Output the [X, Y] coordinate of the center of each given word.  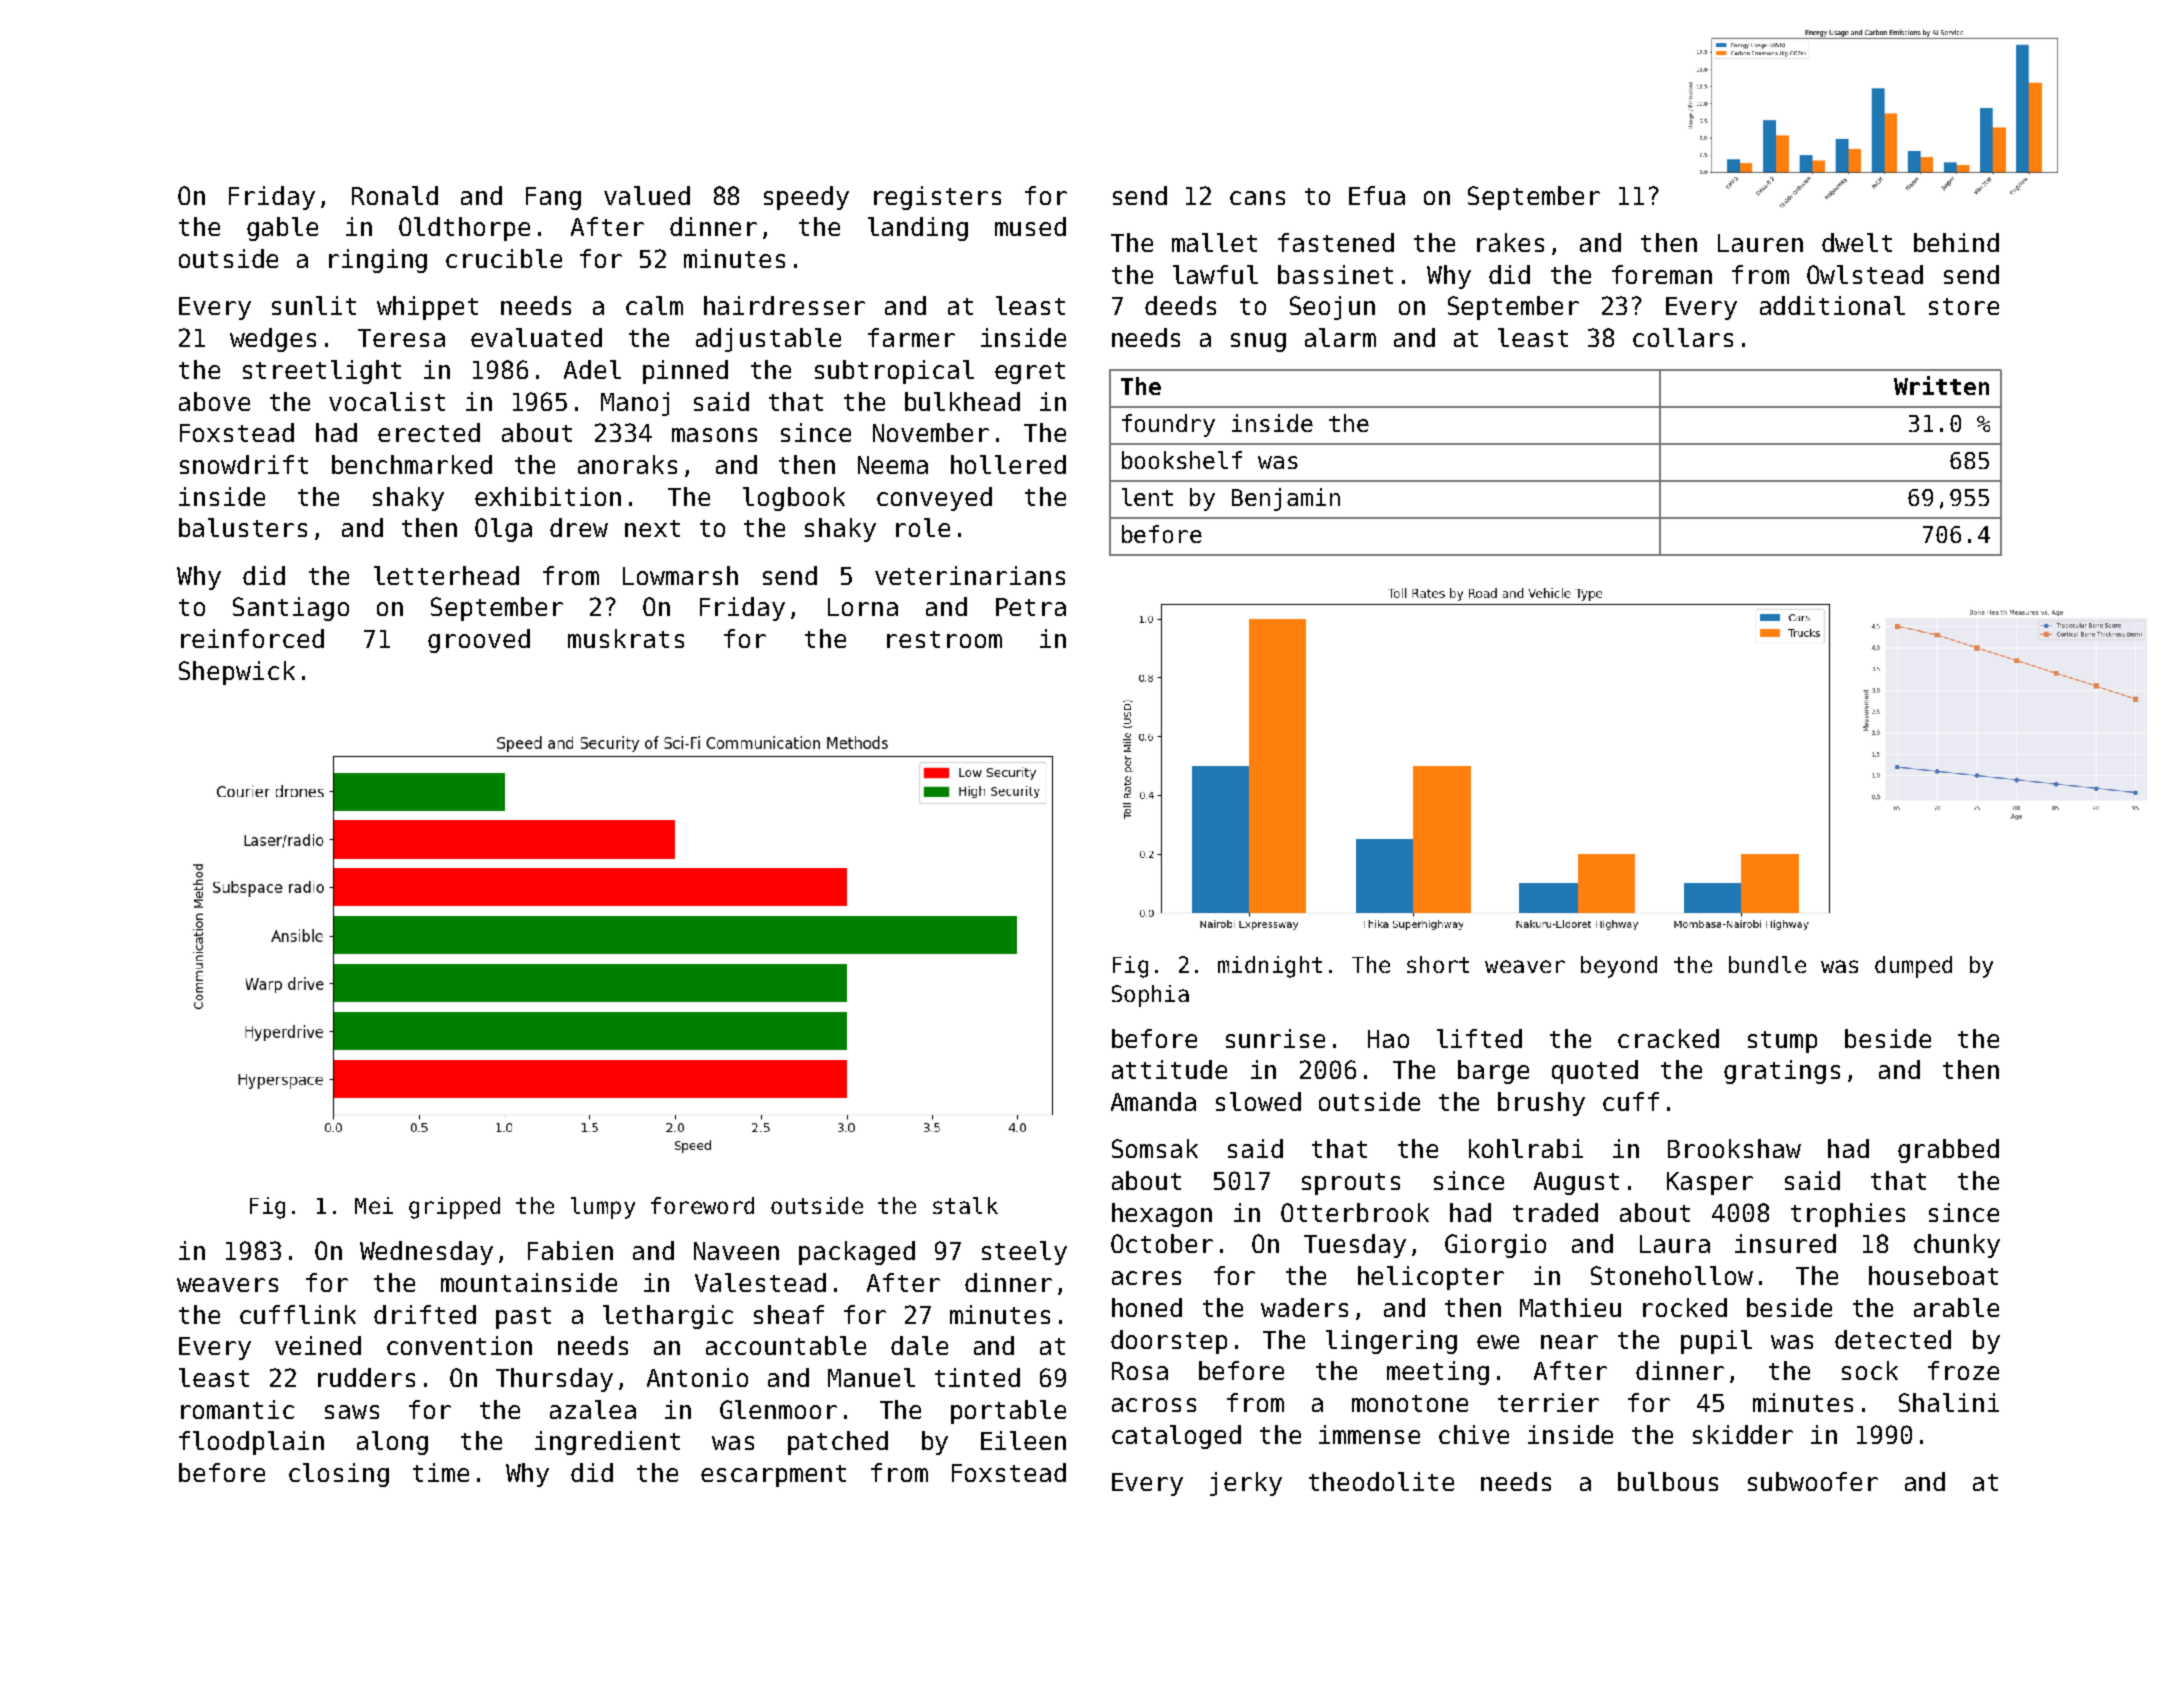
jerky [1246, 1484]
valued [647, 195]
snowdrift [244, 464]
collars [1683, 337]
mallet [1214, 242]
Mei [374, 1205]
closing [339, 1475]
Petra [1031, 607]
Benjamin [1286, 499]
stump [1782, 1042]
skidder [1743, 1434]
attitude [1169, 1069]
